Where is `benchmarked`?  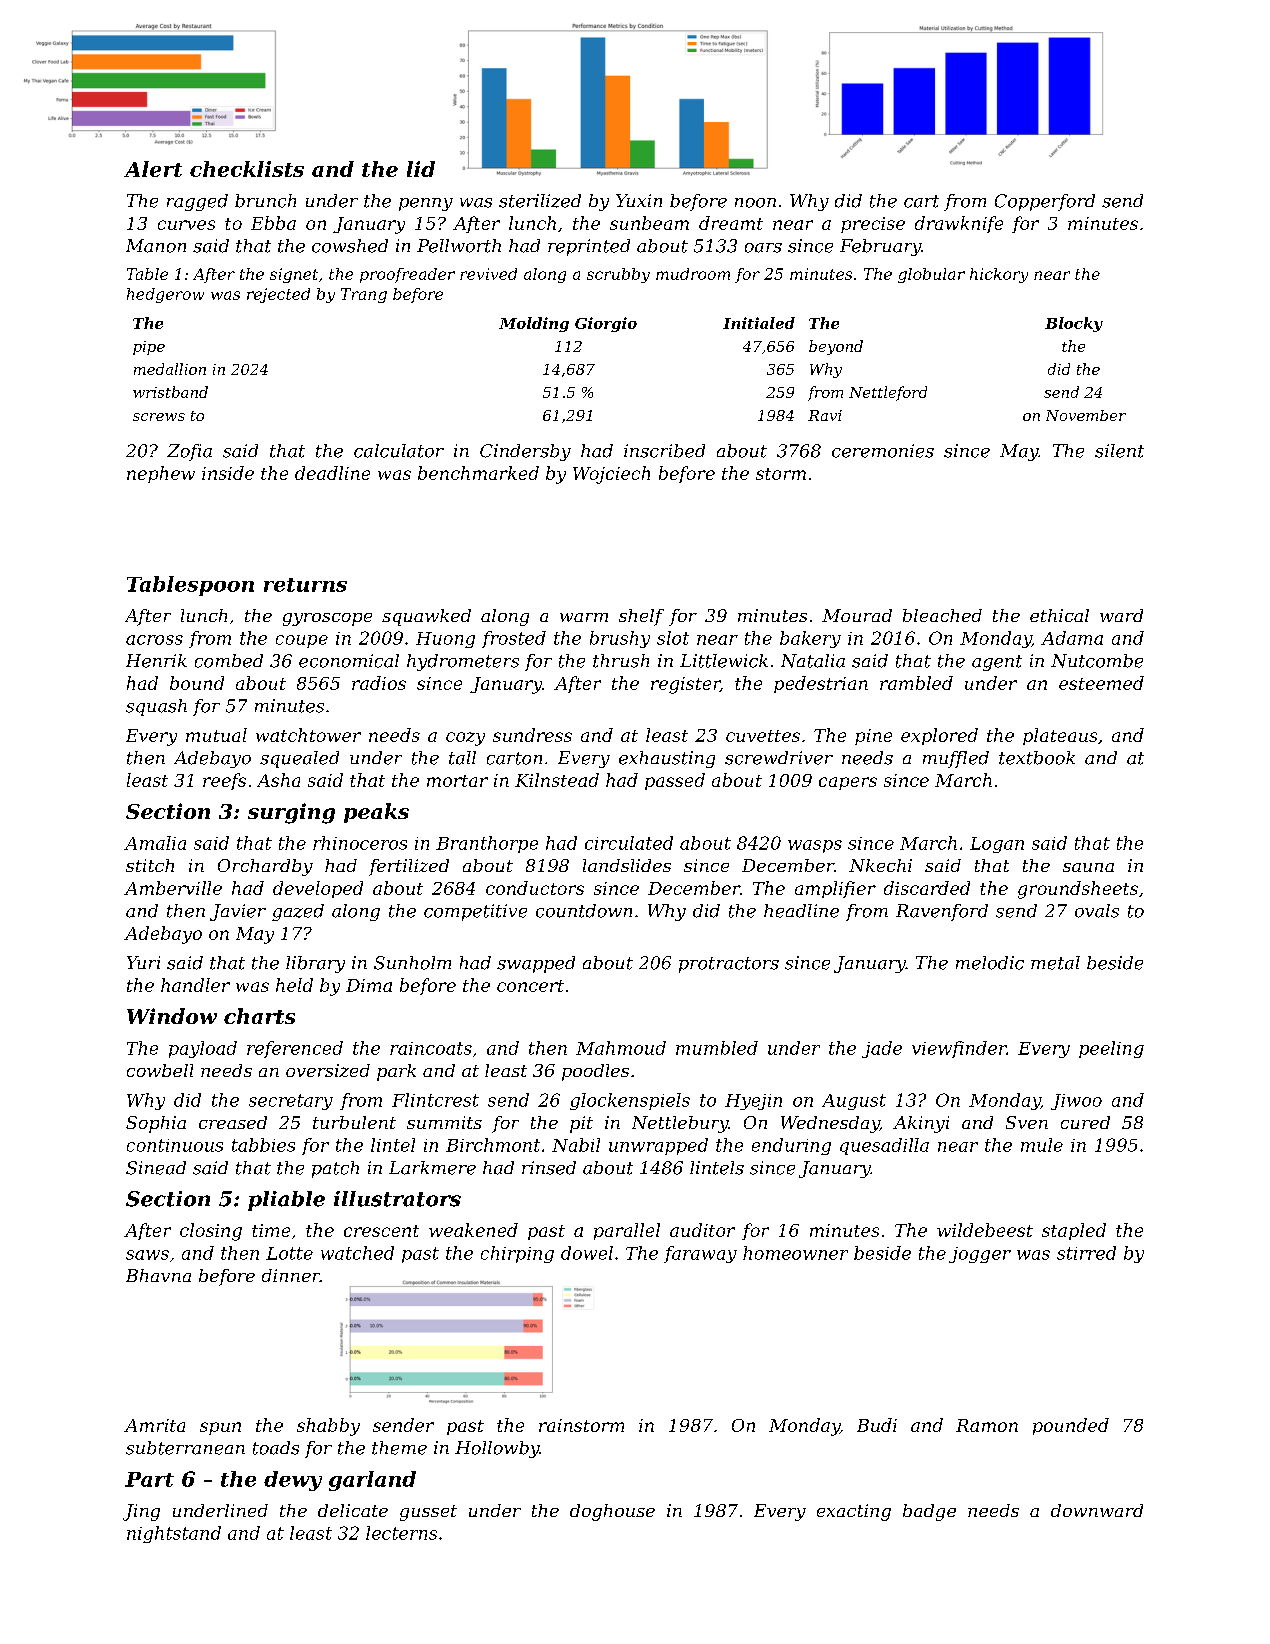
benchmarked is located at coordinates (478, 473).
